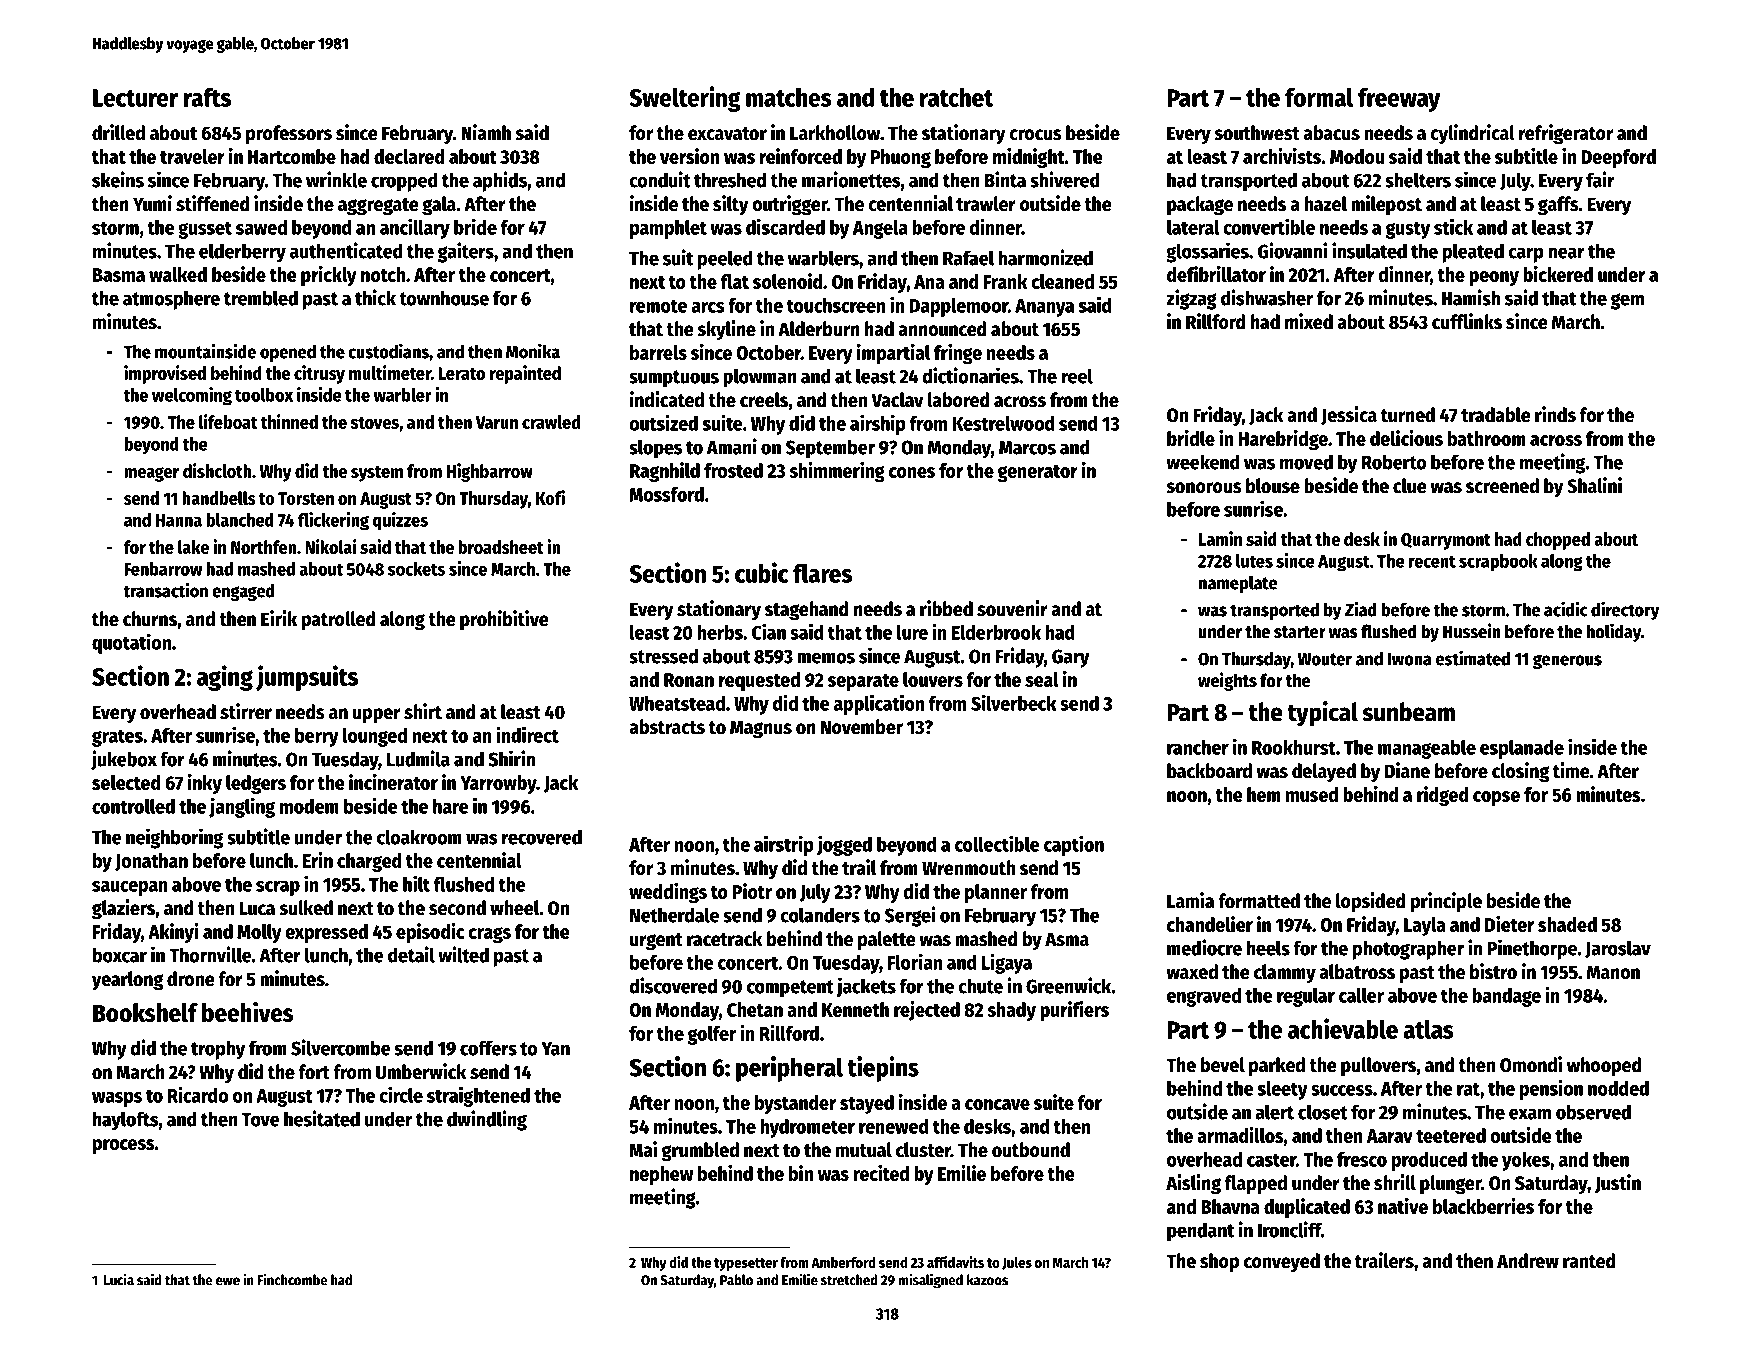 The width and height of the screenshot is (1752, 1354). Describe the element at coordinates (117, 1099) in the screenshot. I see `wasps` at that location.
